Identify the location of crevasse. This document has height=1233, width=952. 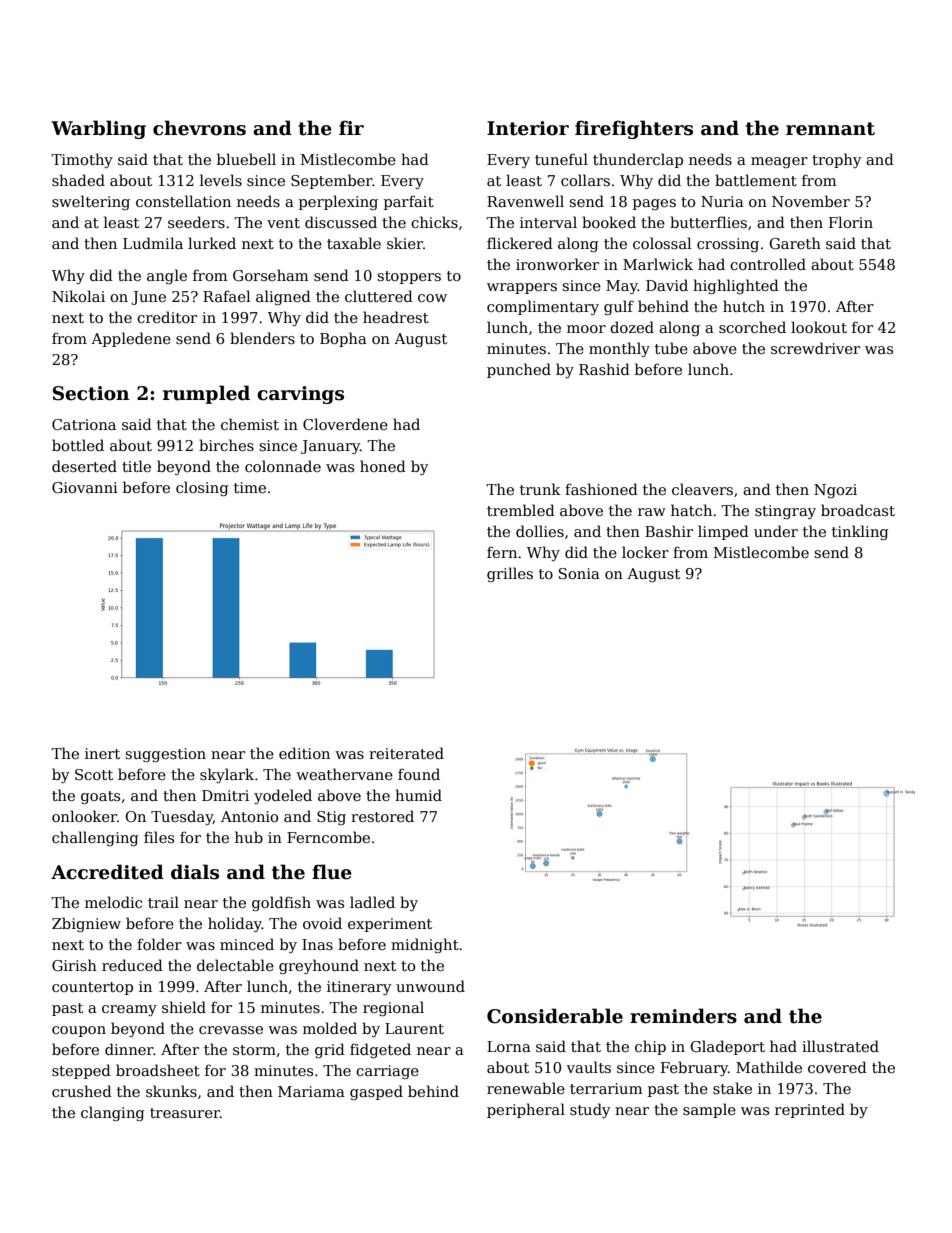
(231, 1030).
